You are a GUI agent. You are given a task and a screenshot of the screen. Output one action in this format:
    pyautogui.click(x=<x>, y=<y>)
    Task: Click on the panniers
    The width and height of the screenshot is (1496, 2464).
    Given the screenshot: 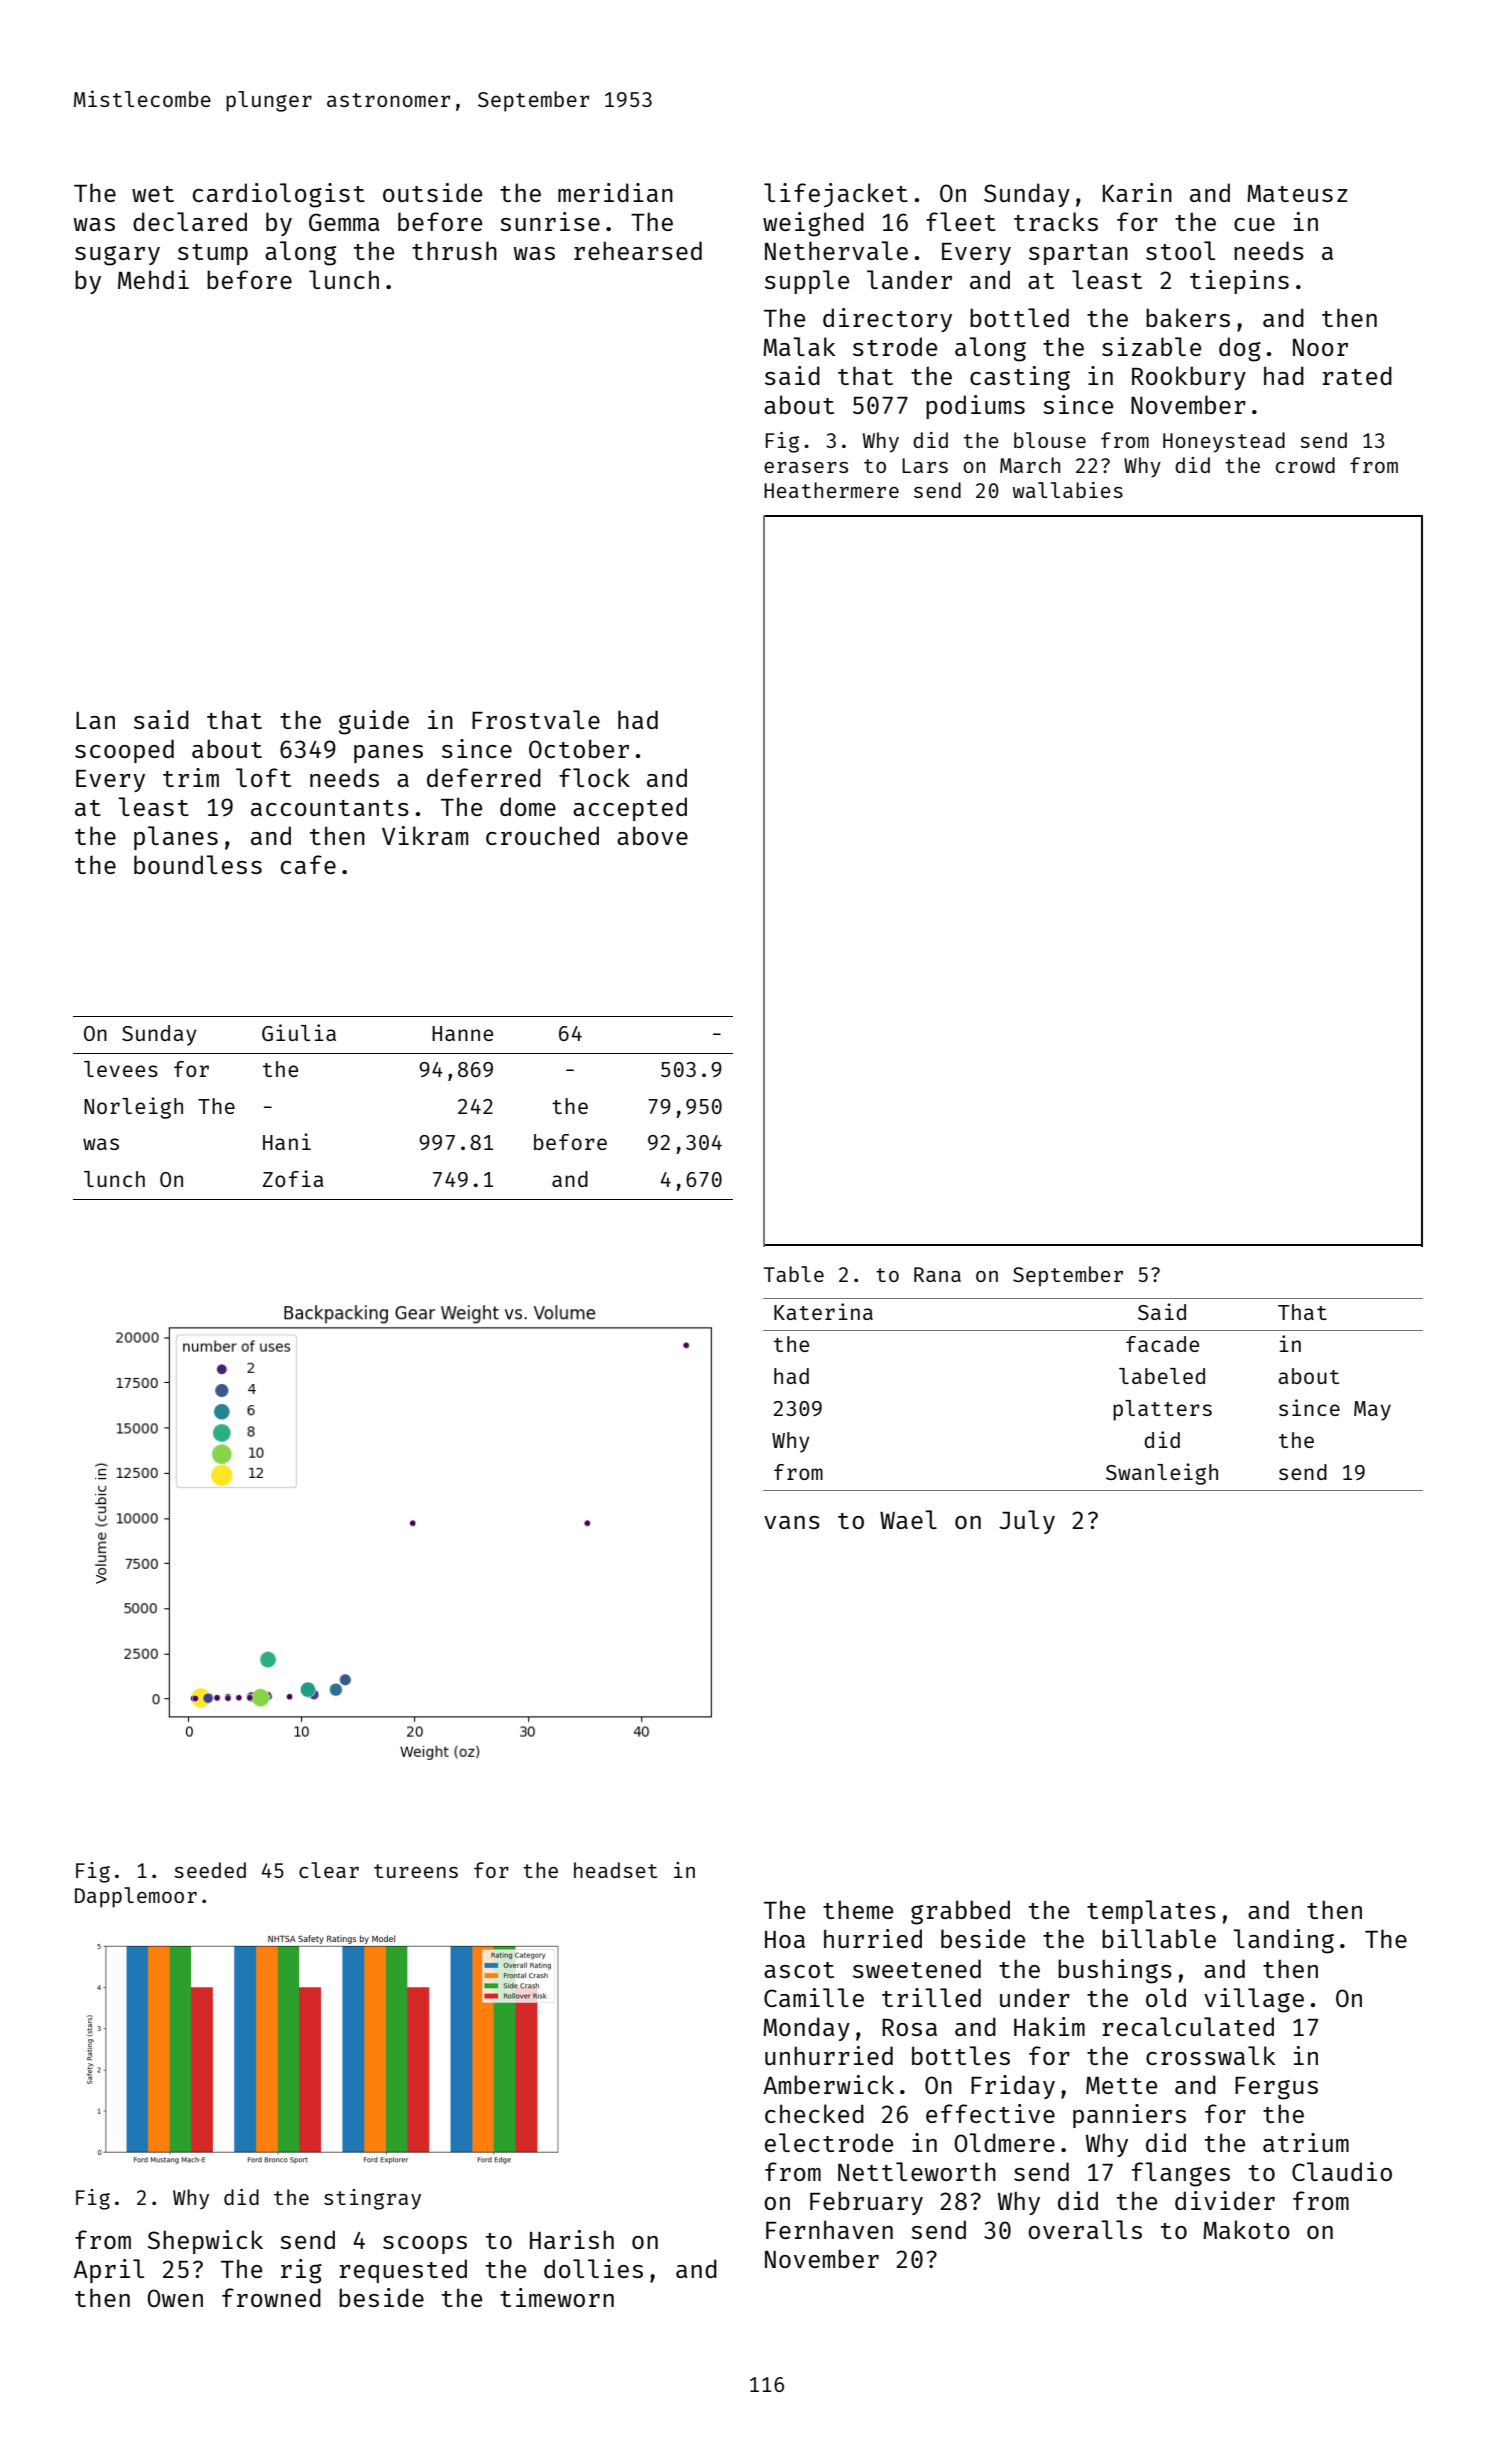 What is the action you would take?
    pyautogui.click(x=1129, y=2116)
